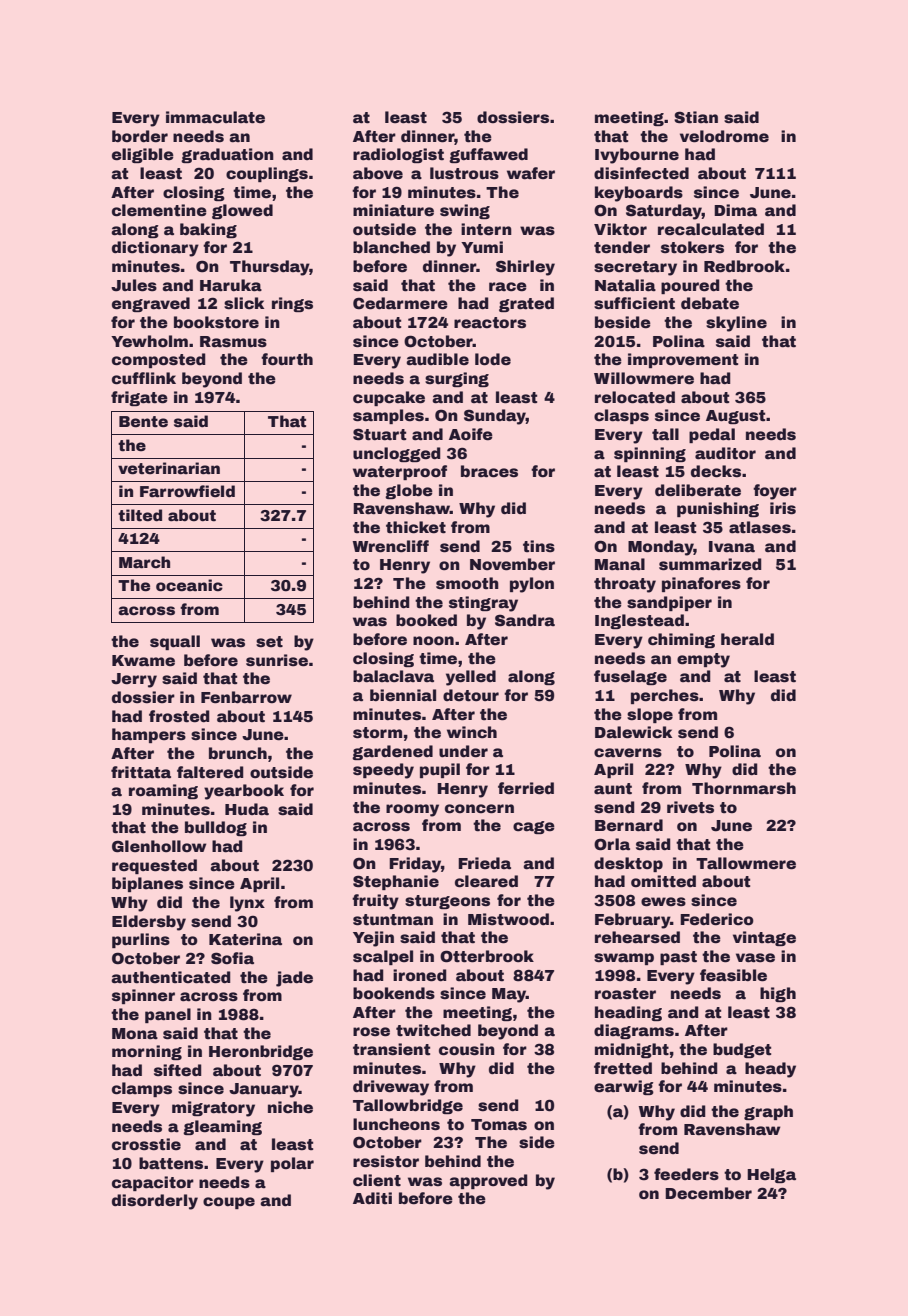 This document has height=1316, width=908. Describe the element at coordinates (708, 1193) in the document. I see `December` at that location.
